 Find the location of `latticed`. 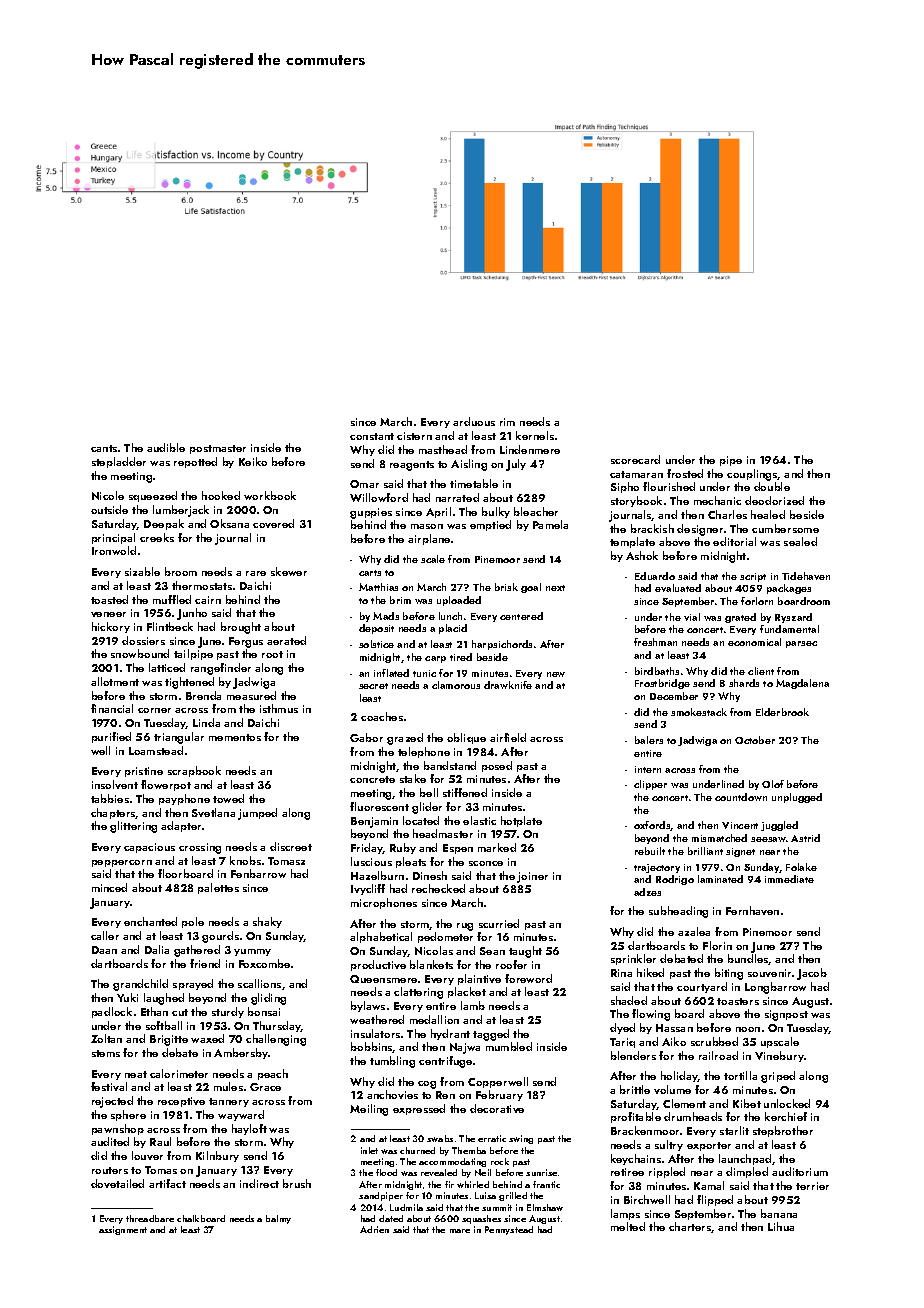

latticed is located at coordinates (167, 667).
